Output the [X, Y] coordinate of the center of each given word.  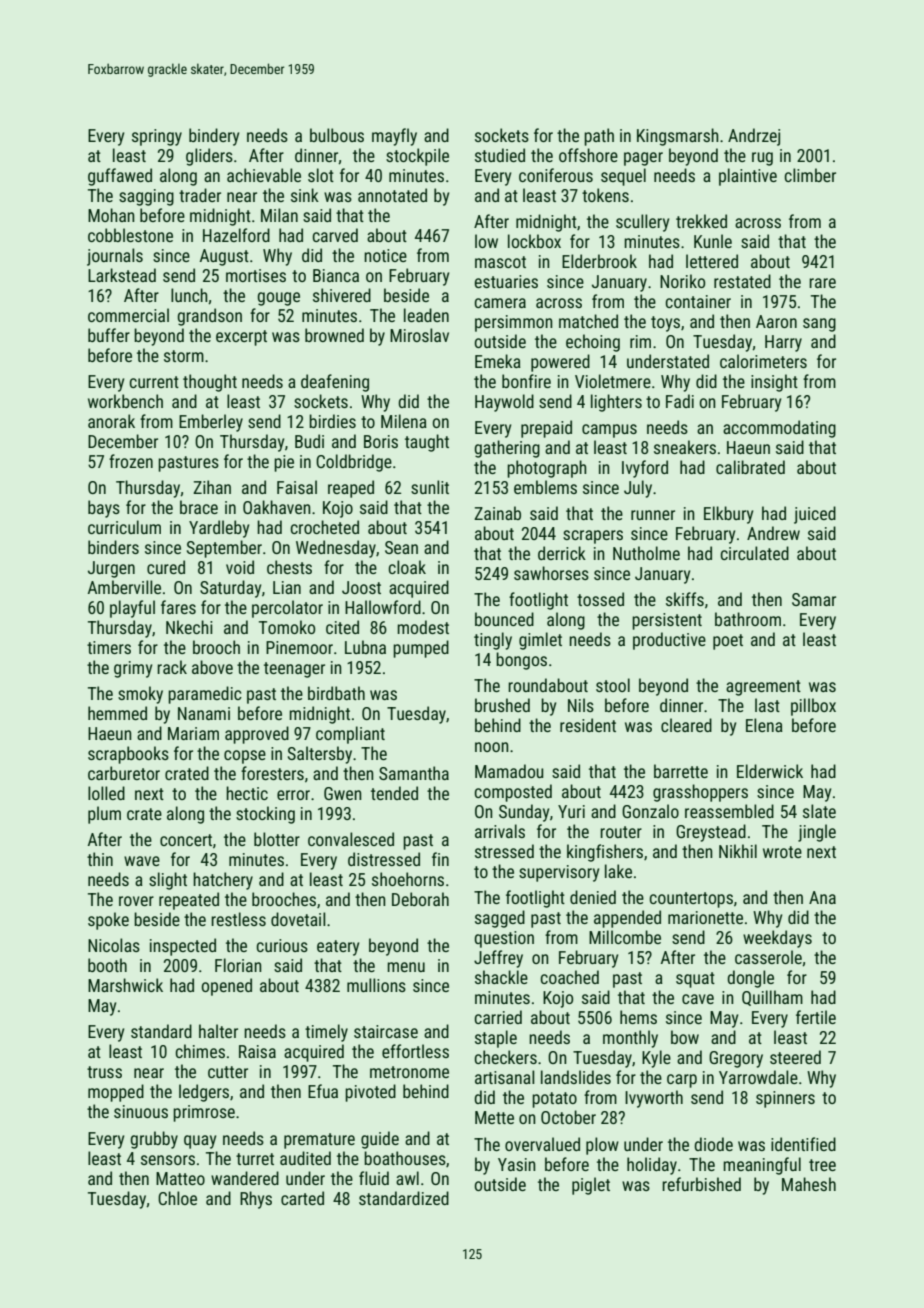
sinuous [141, 1111]
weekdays [777, 939]
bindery [214, 137]
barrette [681, 771]
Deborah [420, 899]
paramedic [205, 695]
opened [226, 987]
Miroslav [419, 335]
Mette [494, 1117]
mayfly [394, 137]
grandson [209, 317]
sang [819, 325]
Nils [581, 705]
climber [810, 175]
